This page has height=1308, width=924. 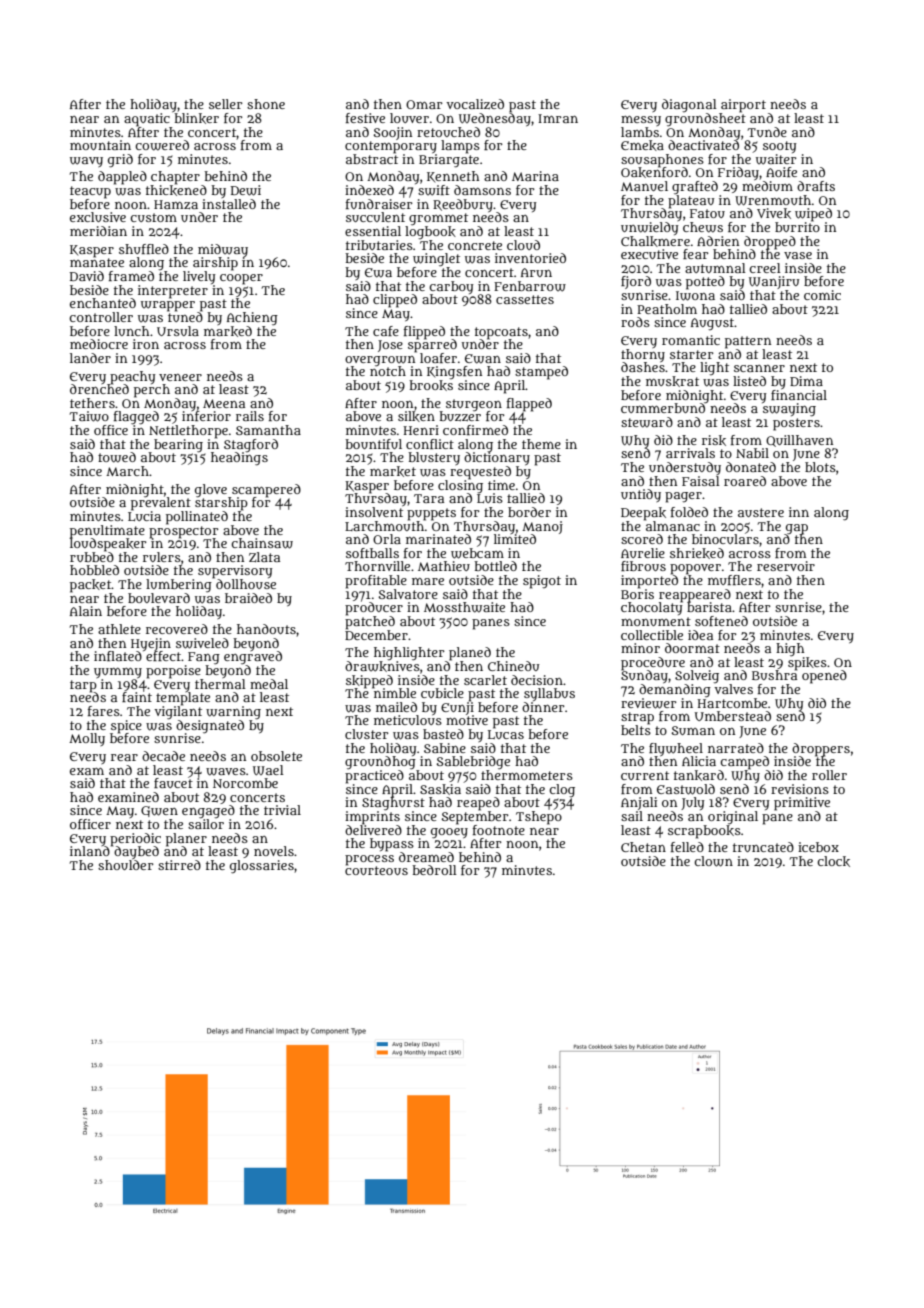 I want to click on glove, so click(x=211, y=490).
